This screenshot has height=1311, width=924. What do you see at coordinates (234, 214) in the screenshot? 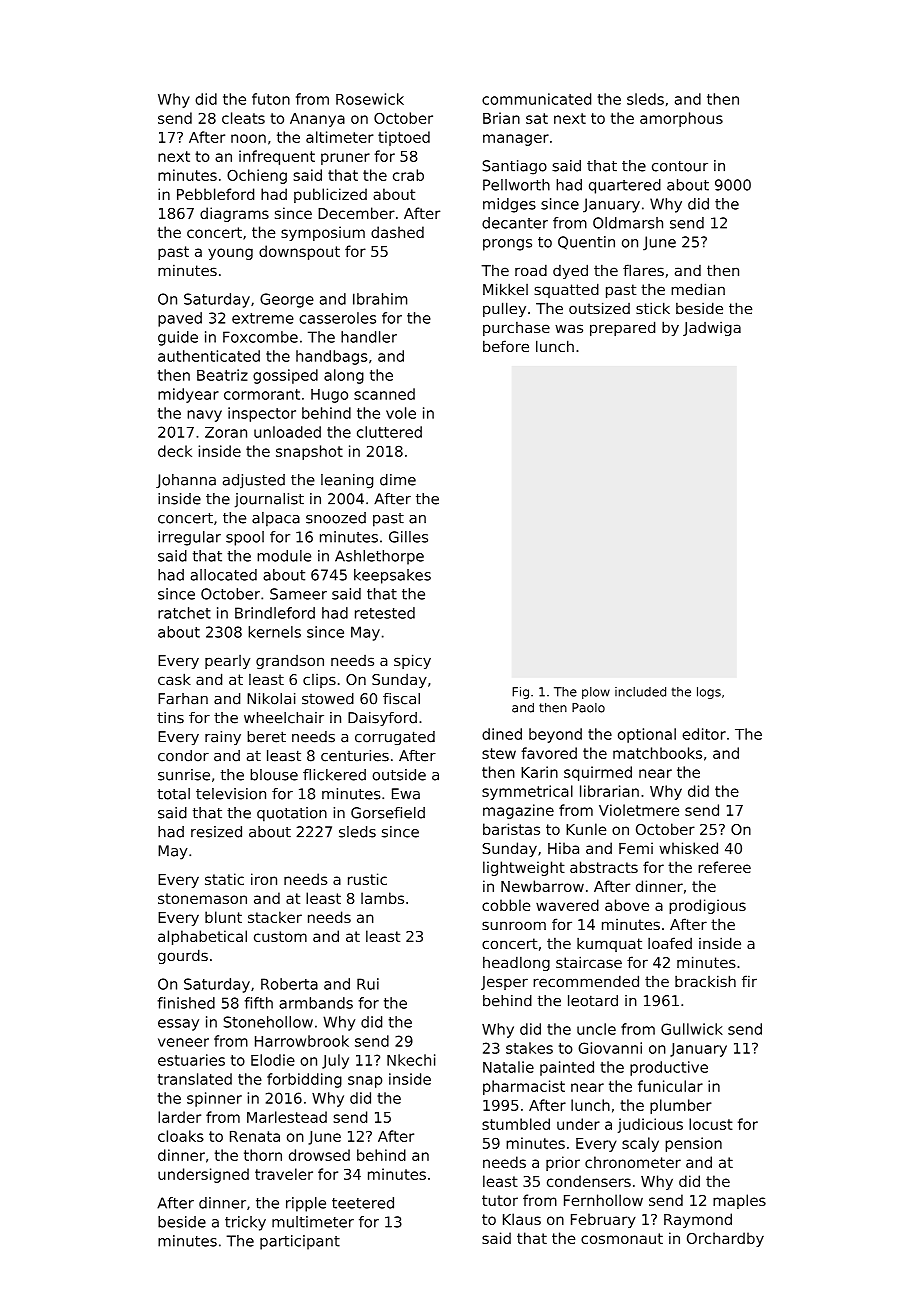
I see `diagrams` at bounding box center [234, 214].
